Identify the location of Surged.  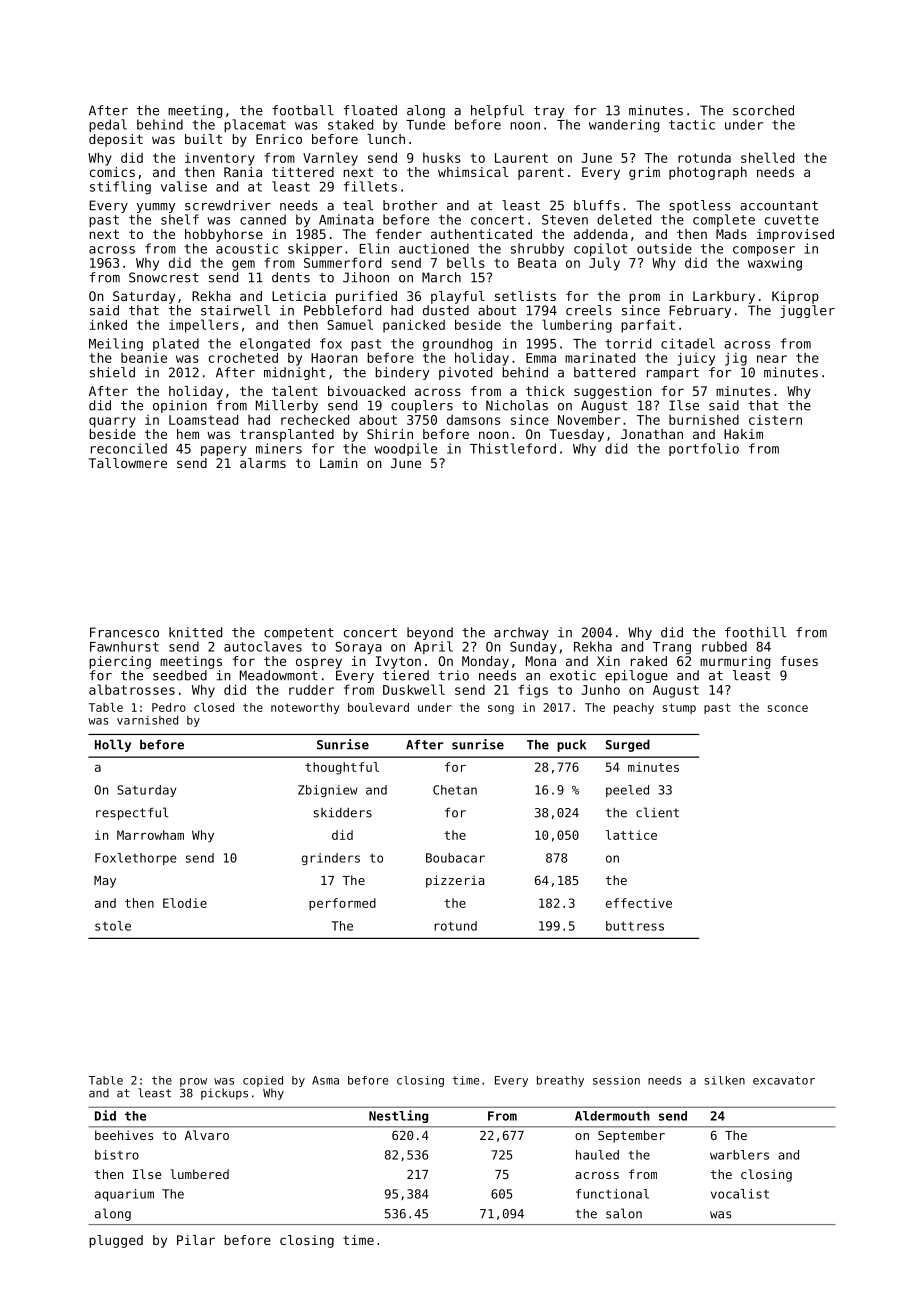
(628, 745).
